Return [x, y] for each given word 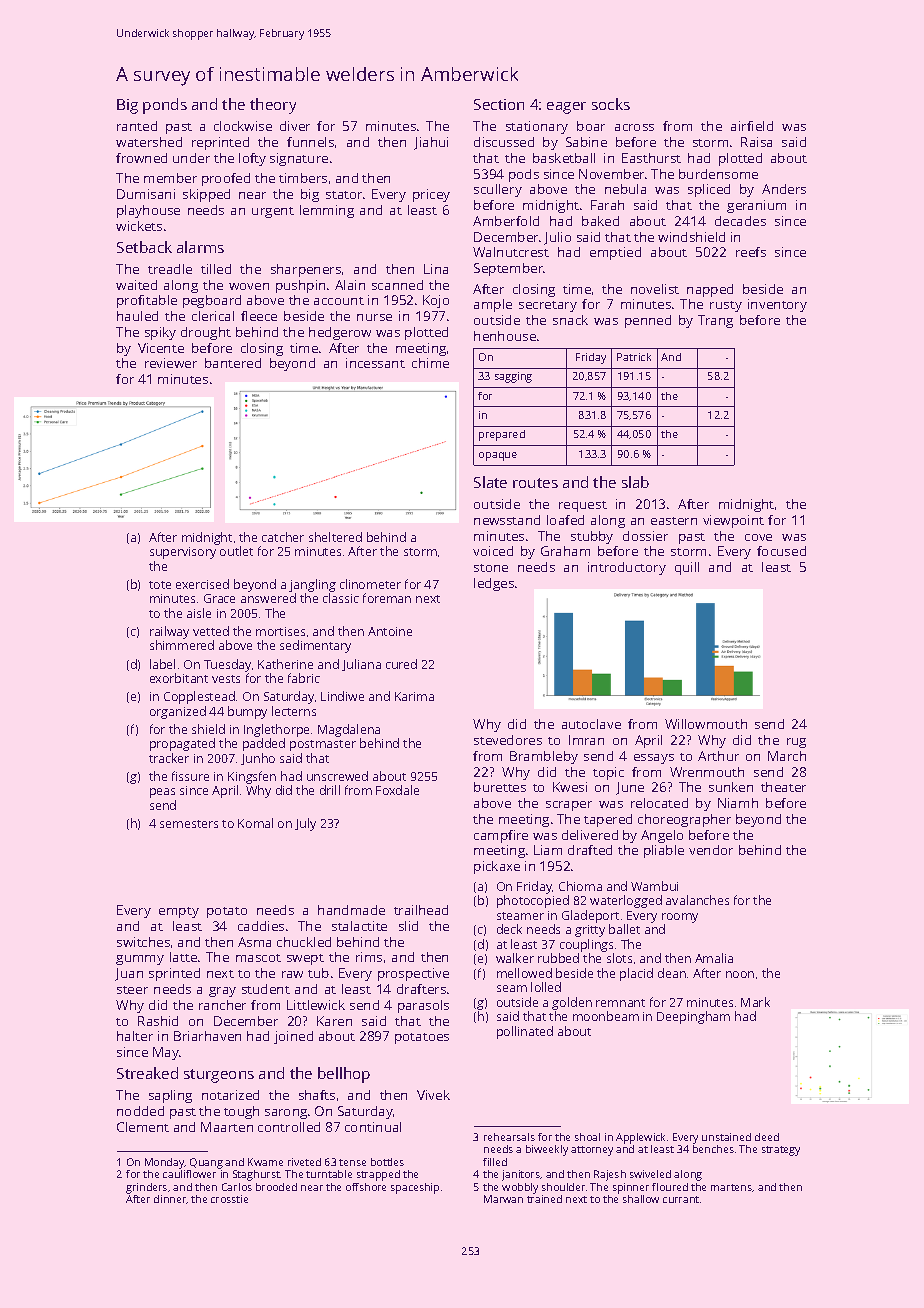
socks [611, 104]
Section [499, 104]
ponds [165, 106]
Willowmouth [706, 724]
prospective [413, 974]
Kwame [265, 1162]
